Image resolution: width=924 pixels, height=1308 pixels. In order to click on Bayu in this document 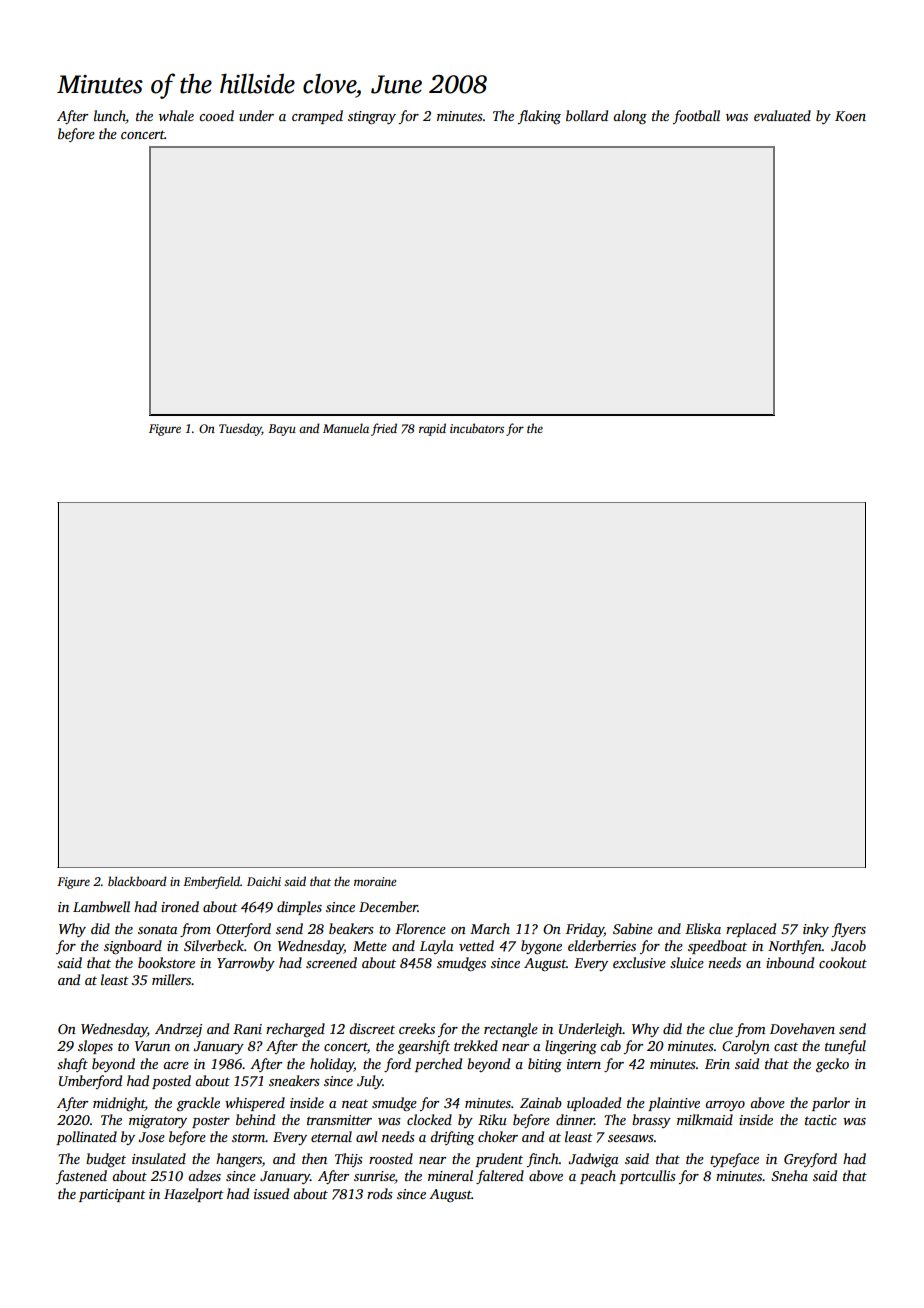, I will do `click(282, 430)`.
